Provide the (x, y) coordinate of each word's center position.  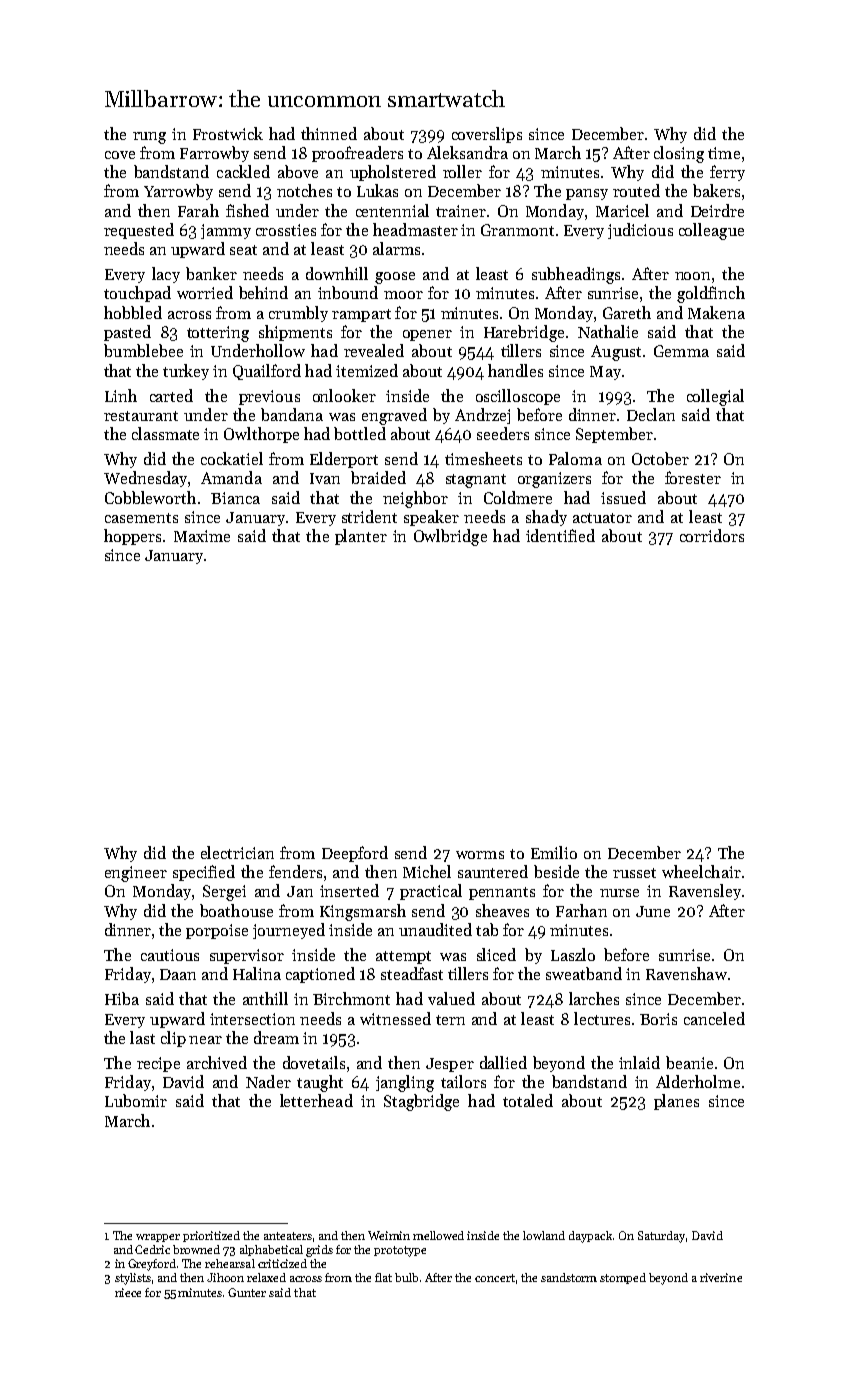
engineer (136, 874)
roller (462, 171)
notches (304, 190)
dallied (503, 1062)
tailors (463, 1081)
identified (560, 535)
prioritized (211, 1236)
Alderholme (698, 1081)
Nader (268, 1081)
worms (480, 855)
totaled (528, 1100)
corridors (712, 535)
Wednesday (145, 479)
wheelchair (701, 871)
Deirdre (717, 210)
